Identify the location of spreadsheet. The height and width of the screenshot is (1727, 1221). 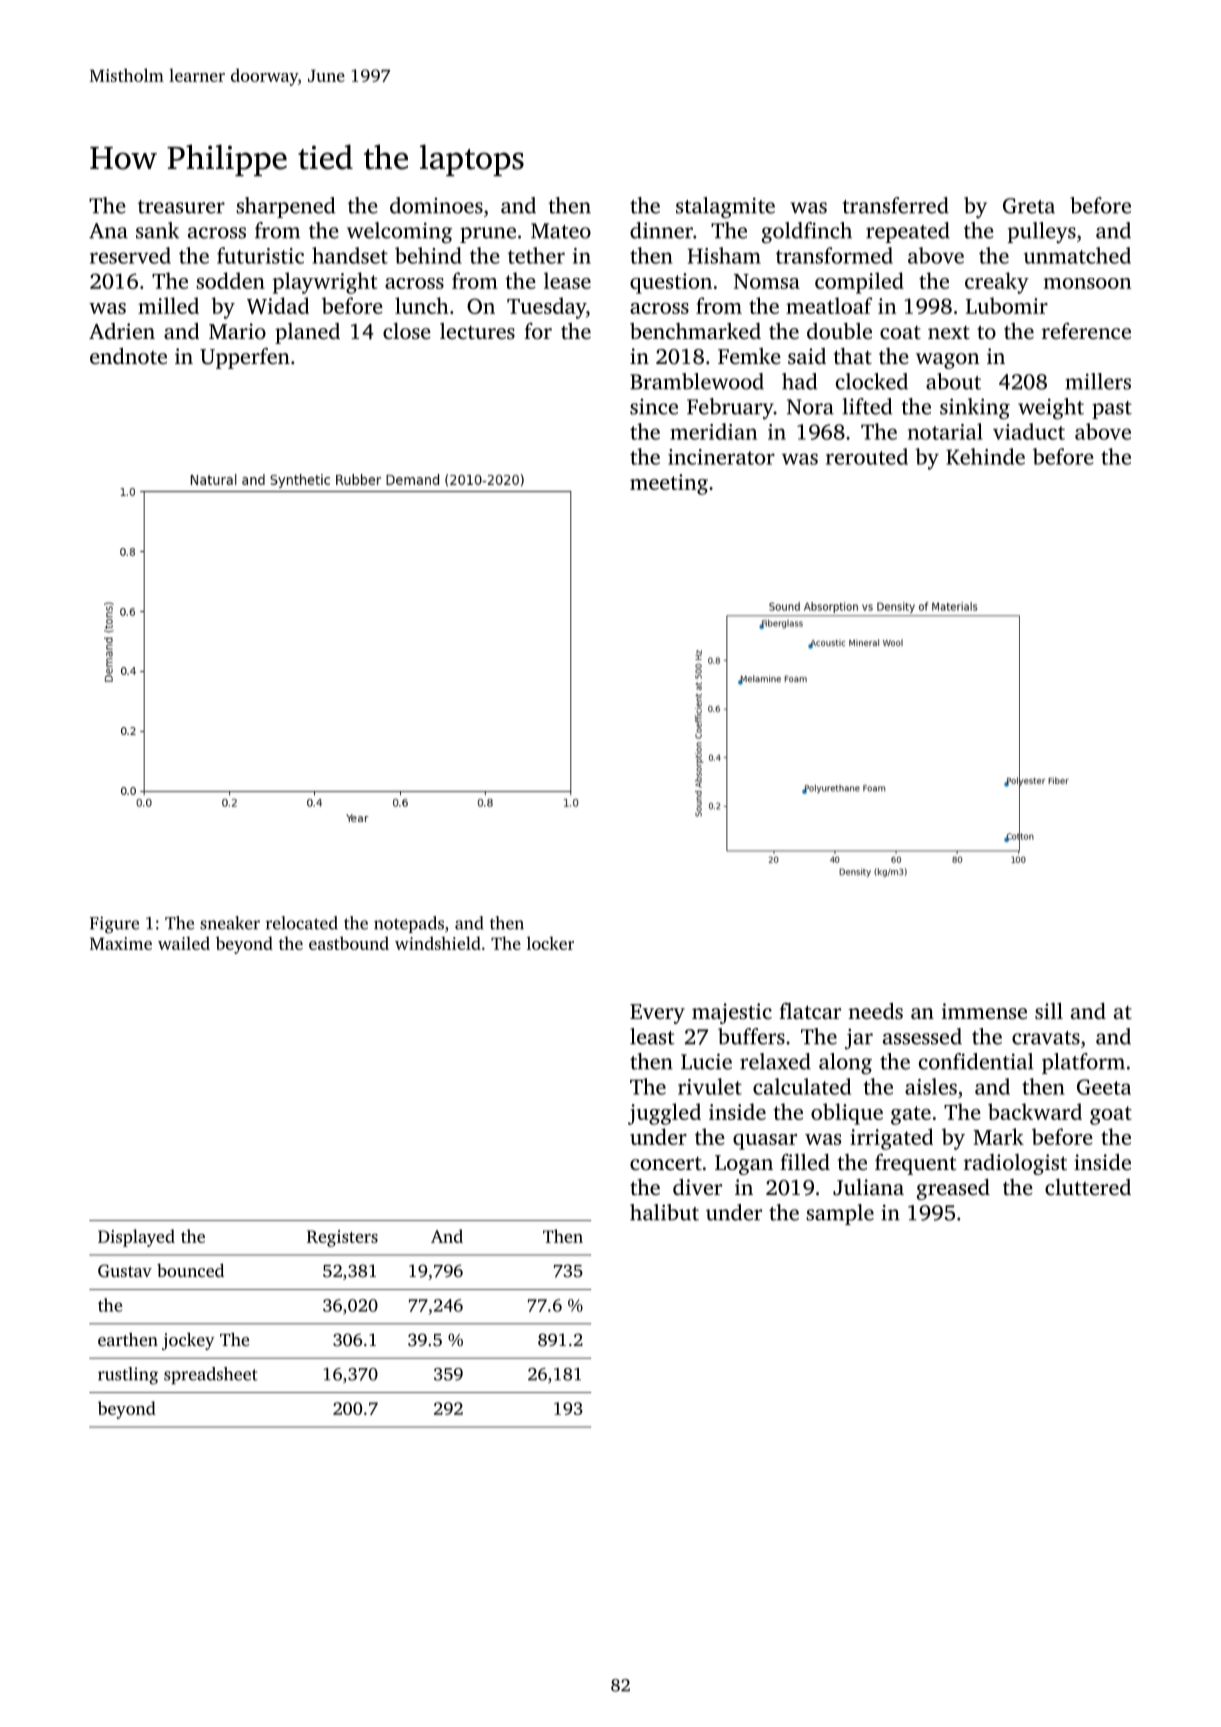
(211, 1375).
